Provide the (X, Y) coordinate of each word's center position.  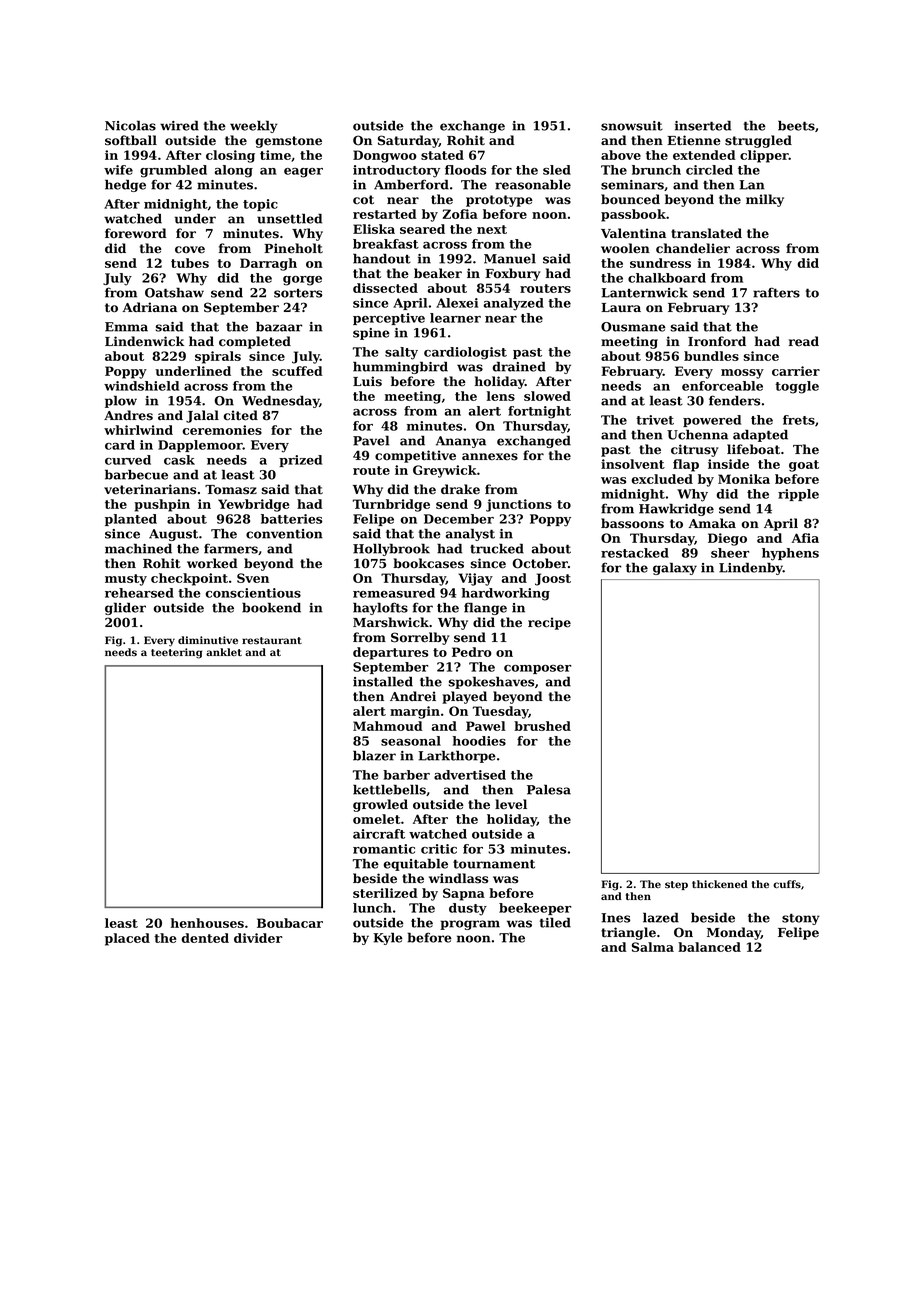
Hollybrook (391, 549)
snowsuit (632, 126)
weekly (254, 126)
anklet (224, 652)
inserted (703, 126)
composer (537, 669)
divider (258, 938)
